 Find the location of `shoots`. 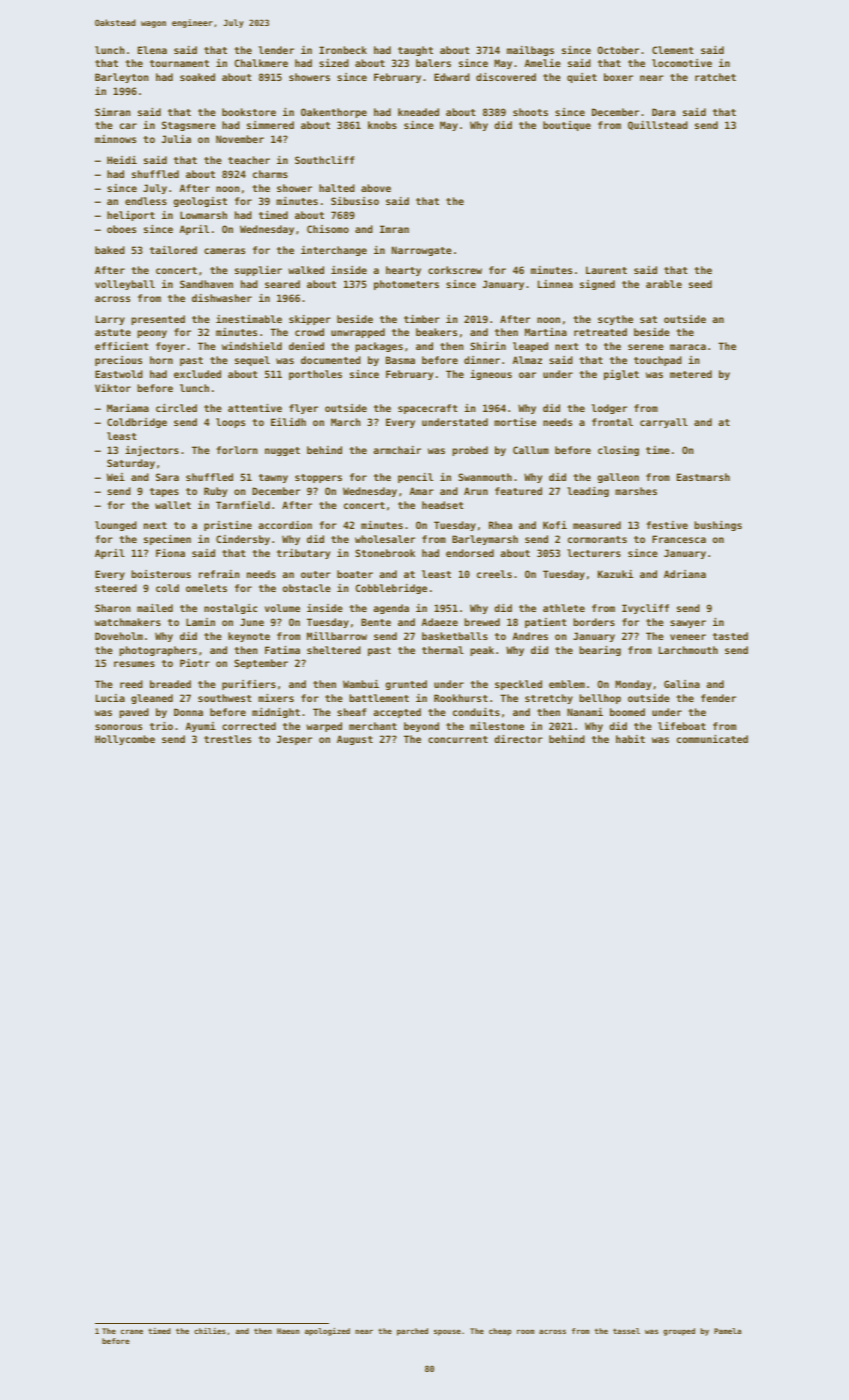

shoots is located at coordinates (530, 112).
